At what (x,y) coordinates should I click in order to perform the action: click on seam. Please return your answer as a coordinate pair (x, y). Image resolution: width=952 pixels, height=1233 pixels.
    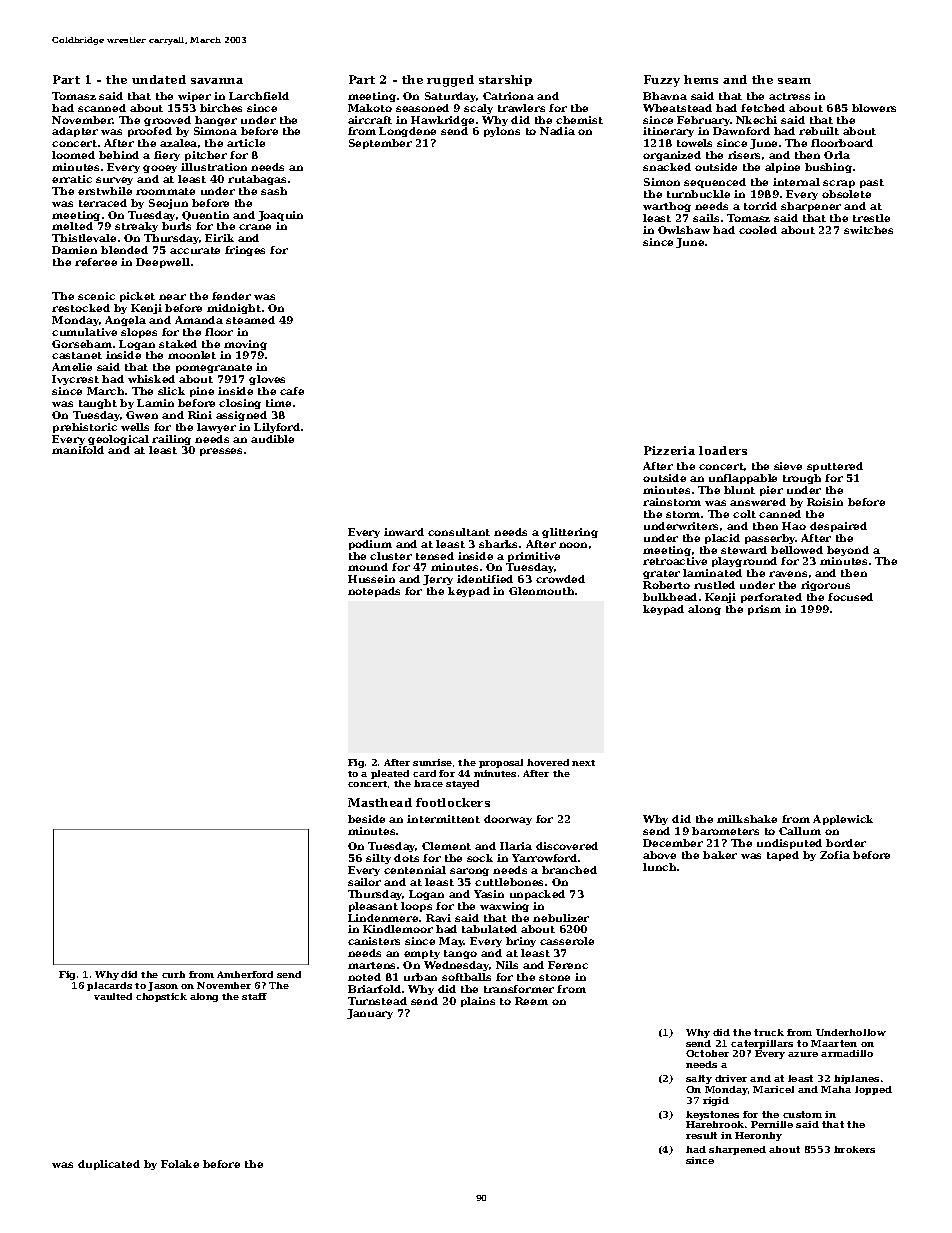
    Looking at the image, I should click on (794, 81).
